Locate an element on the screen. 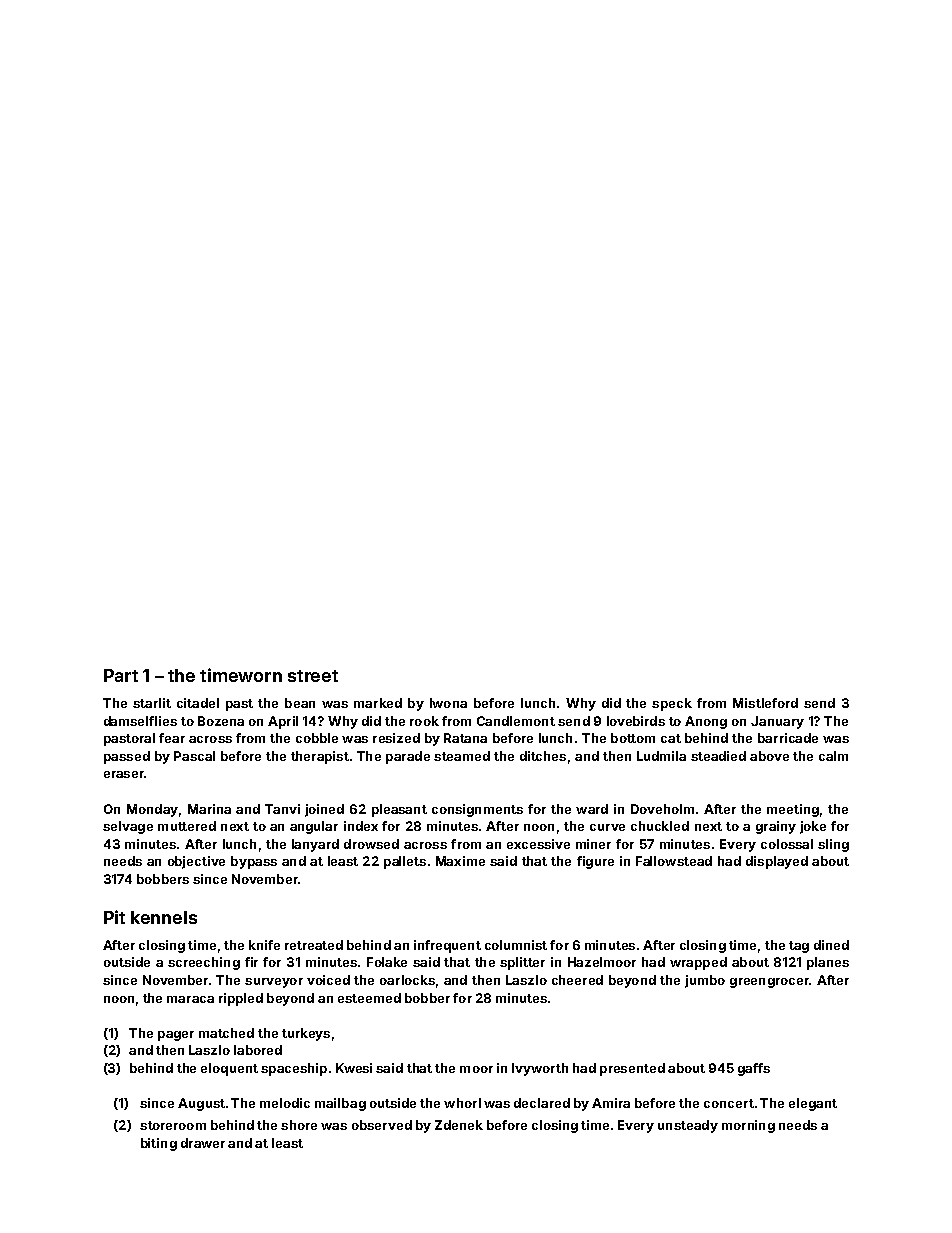 The width and height of the screenshot is (952, 1233). Ivyworth is located at coordinates (540, 1069).
